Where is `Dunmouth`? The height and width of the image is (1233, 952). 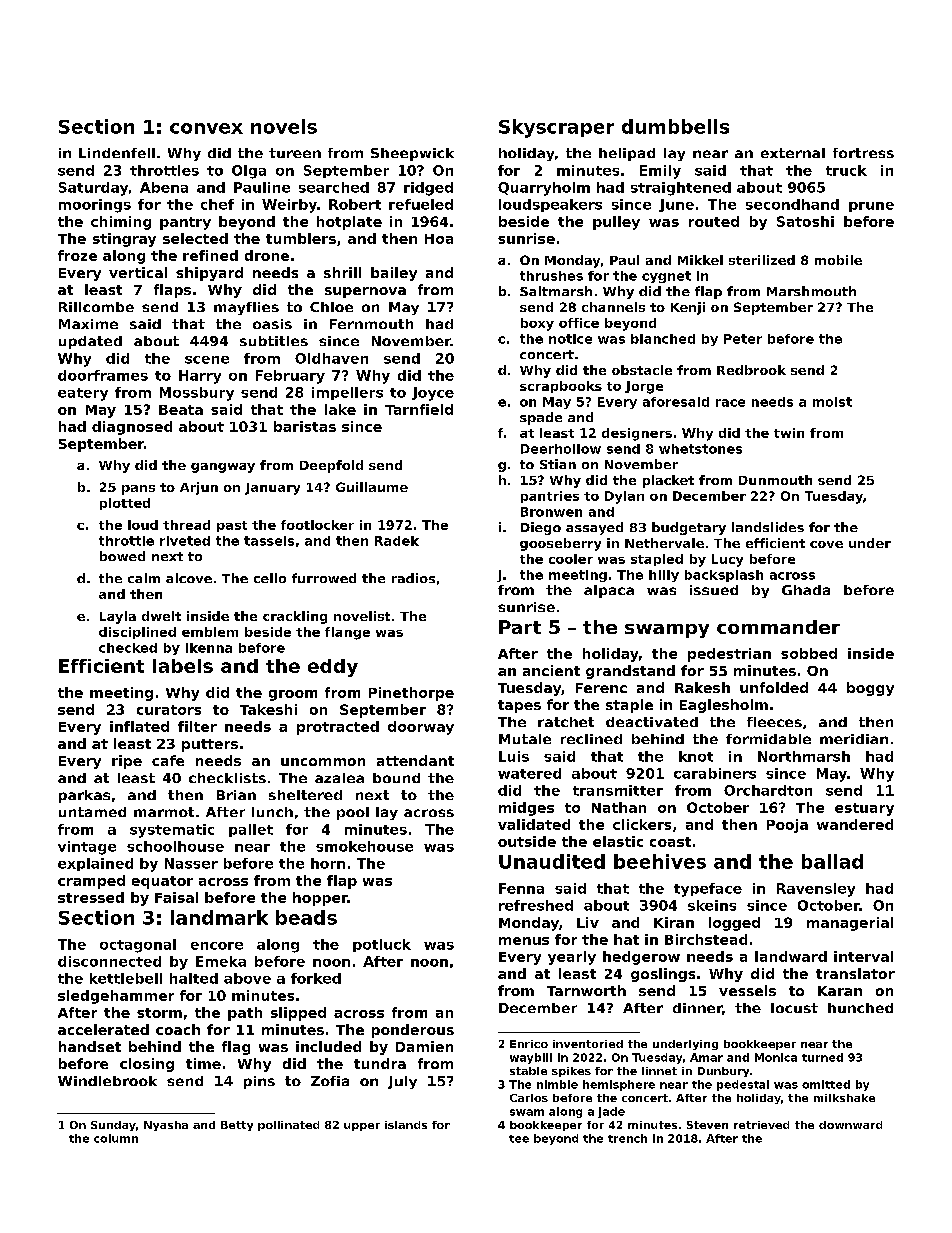
Dunmouth is located at coordinates (775, 480).
